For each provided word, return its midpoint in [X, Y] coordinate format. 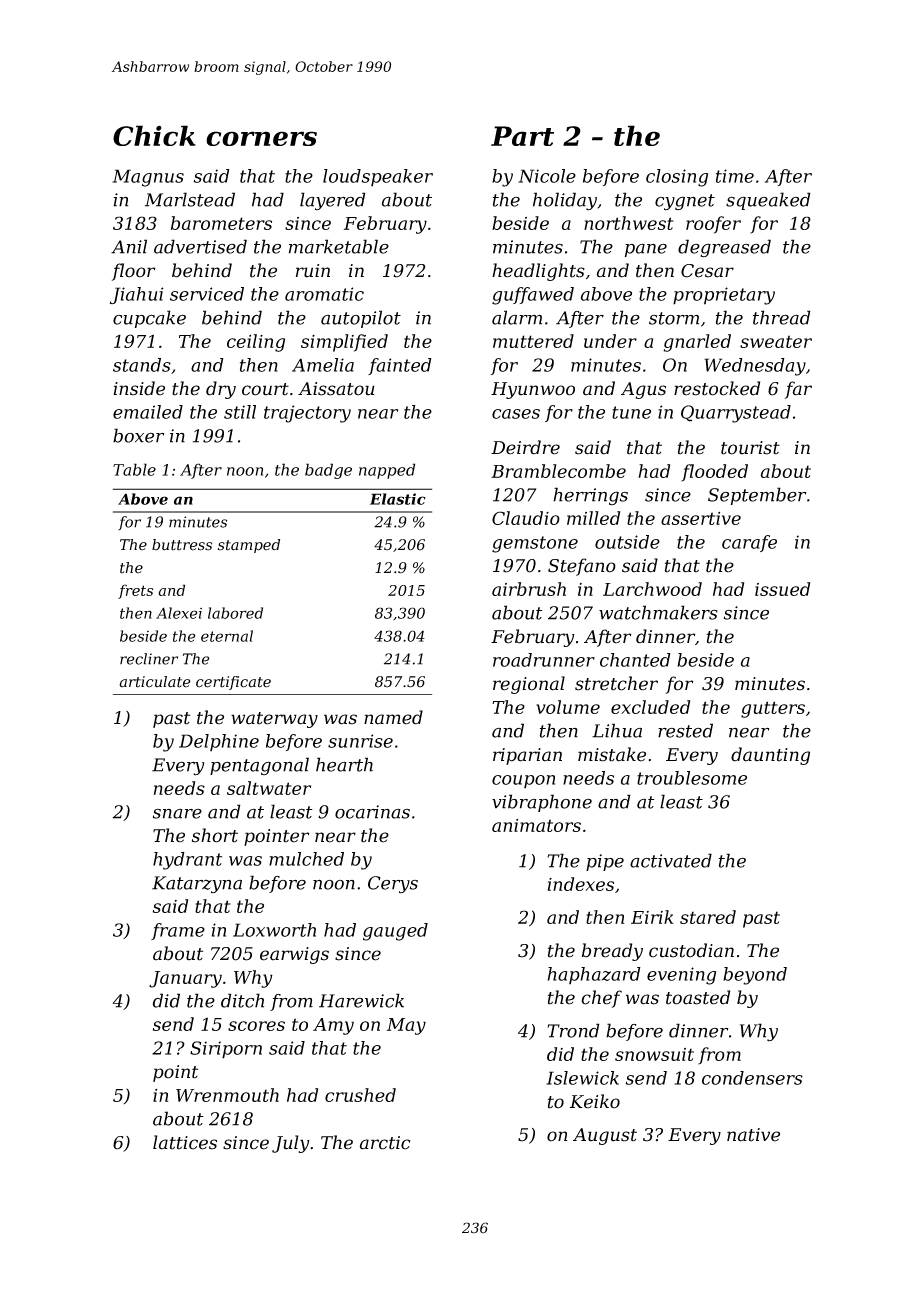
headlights [538, 272]
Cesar [707, 271]
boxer [139, 435]
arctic [384, 1143]
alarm [517, 317]
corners [261, 138]
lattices [185, 1142]
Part [522, 136]
